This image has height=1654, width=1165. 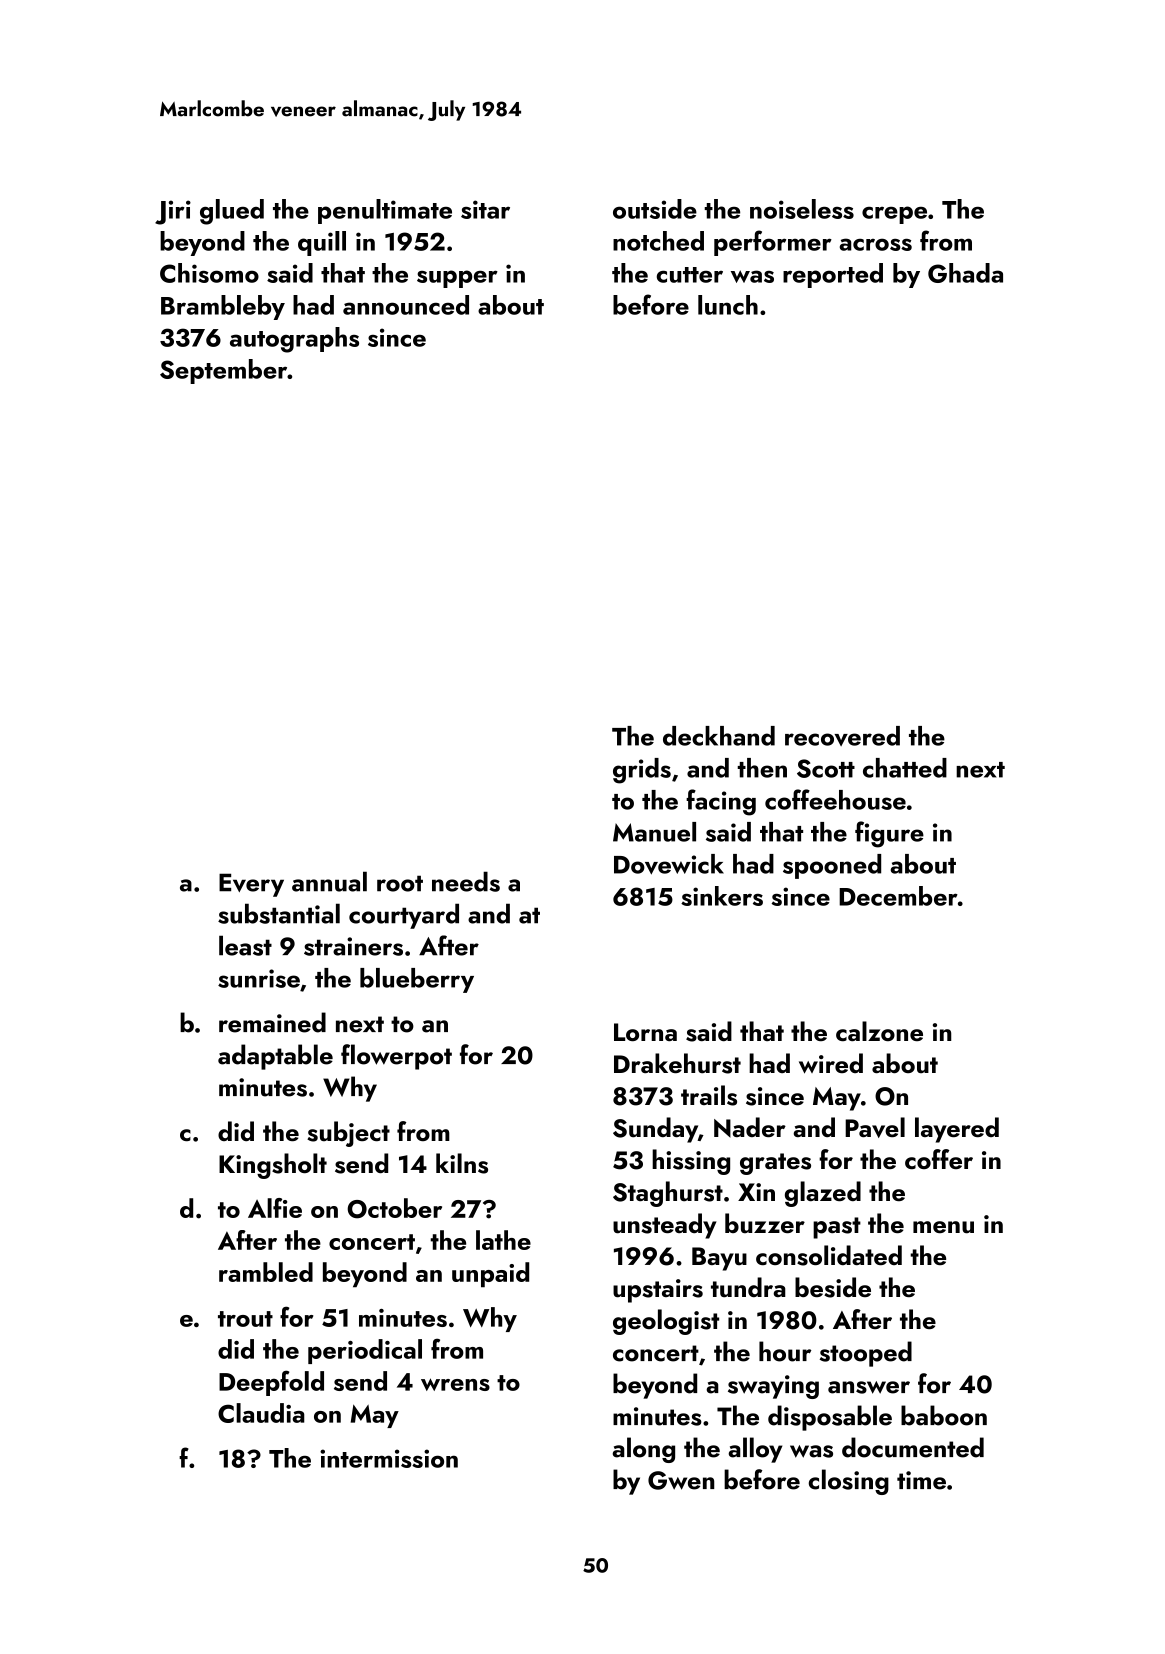 What do you see at coordinates (261, 1413) in the image?
I see `Claudia` at bounding box center [261, 1413].
